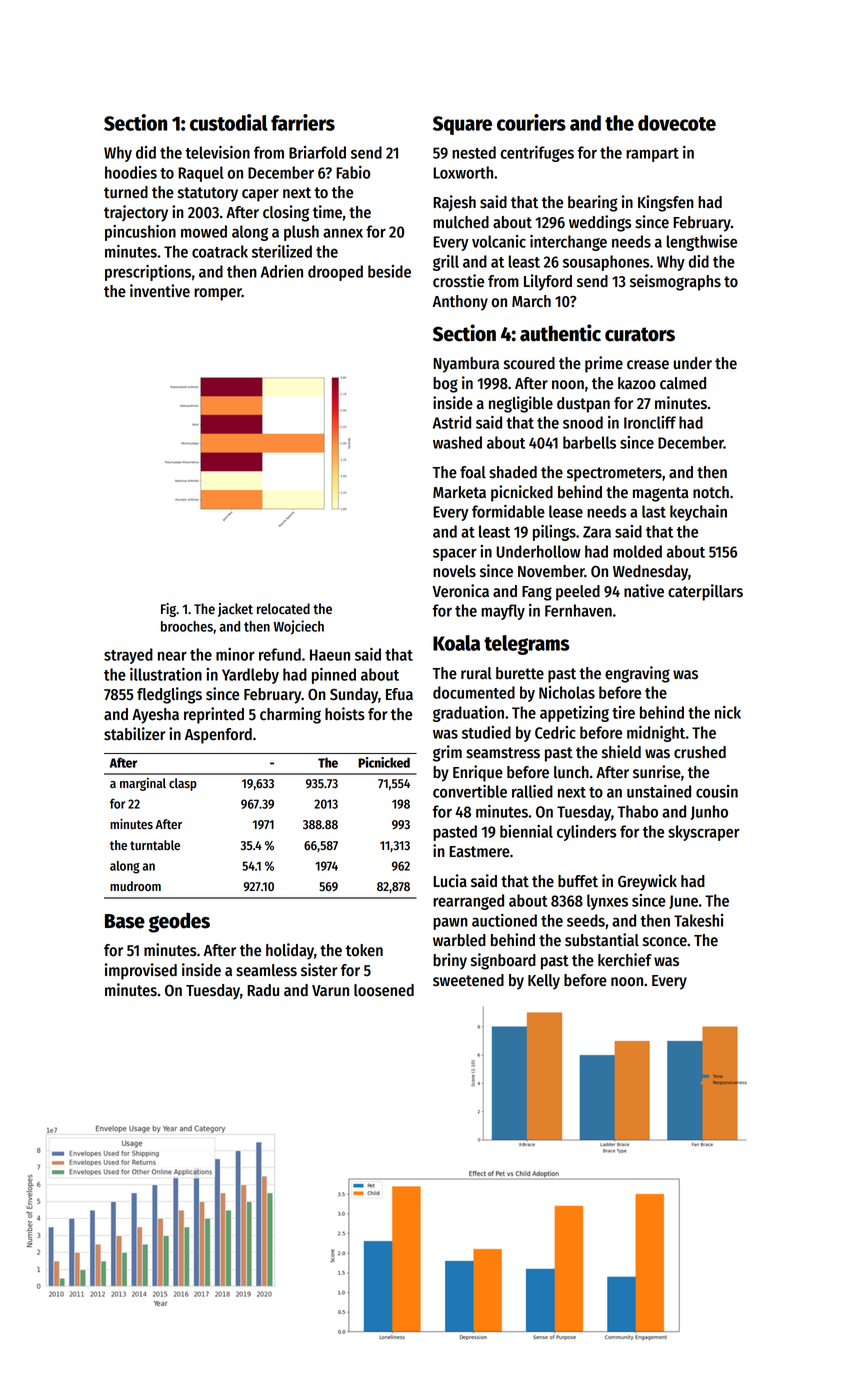 The height and width of the image is (1400, 849). What do you see at coordinates (704, 833) in the image?
I see `skyscraper` at bounding box center [704, 833].
